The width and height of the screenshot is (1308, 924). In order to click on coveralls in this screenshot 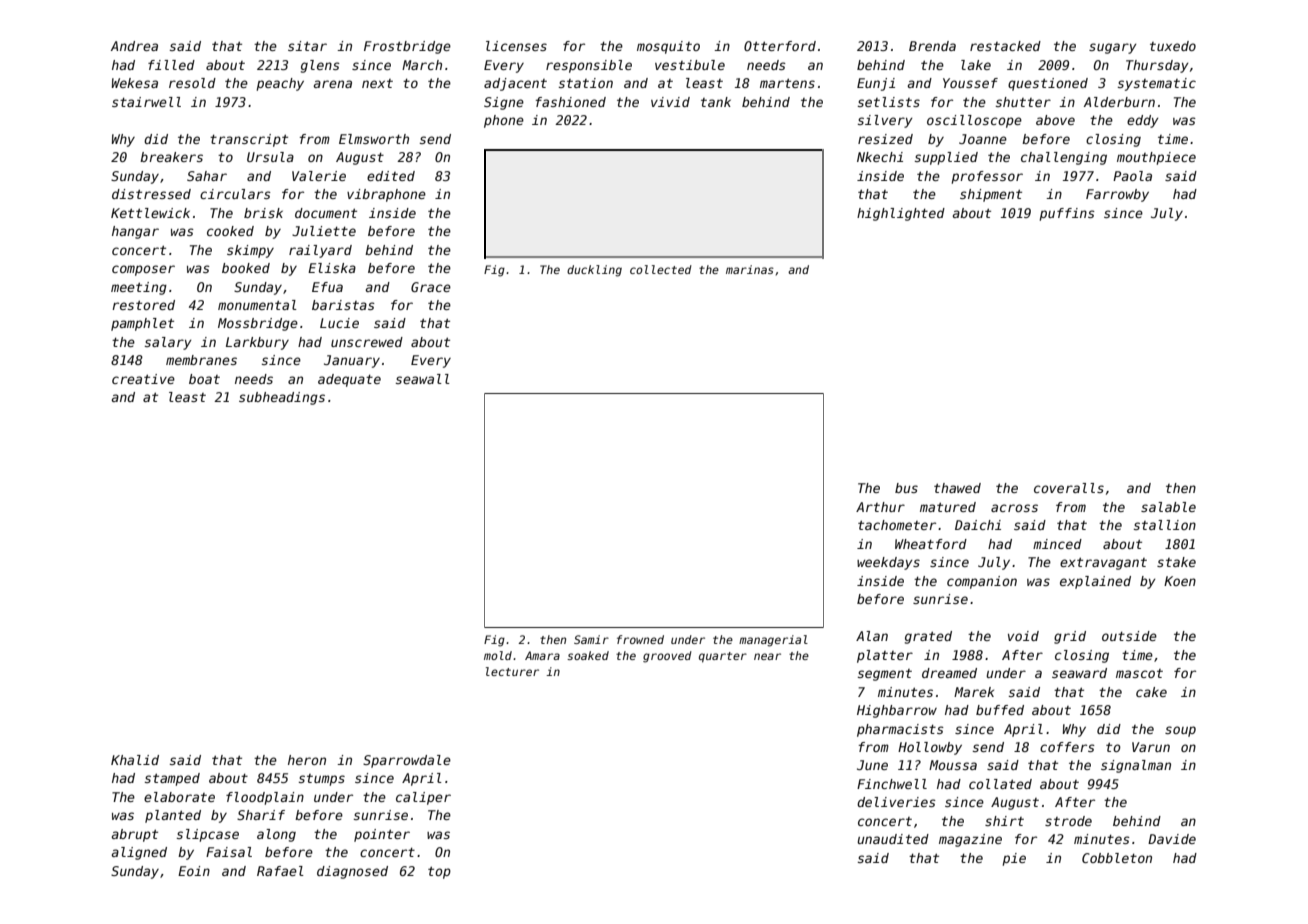, I will do `click(1069, 488)`.
